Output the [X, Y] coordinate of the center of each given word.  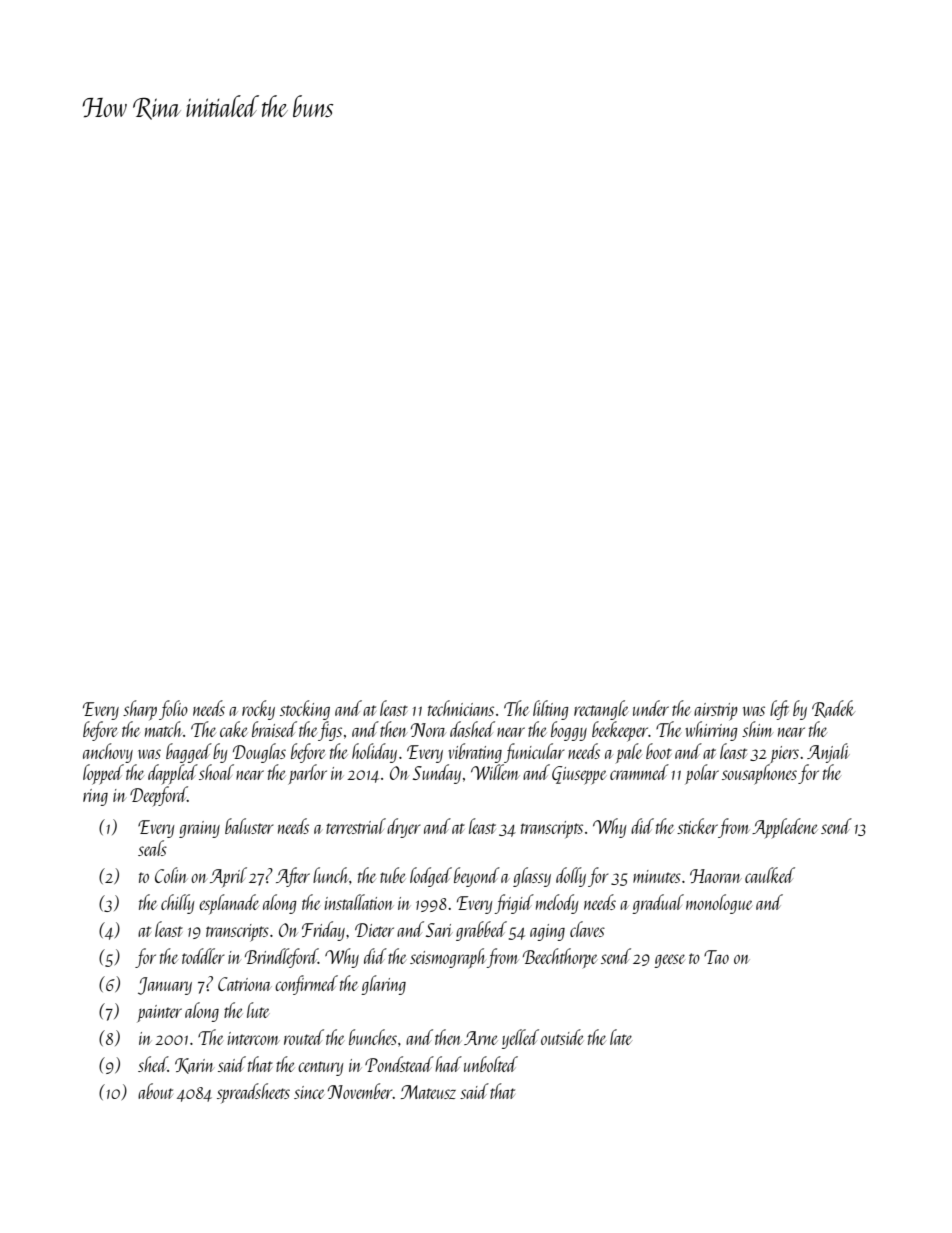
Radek [833, 709]
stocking [305, 710]
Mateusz [428, 1092]
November [360, 1091]
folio [173, 710]
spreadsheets [253, 1093]
